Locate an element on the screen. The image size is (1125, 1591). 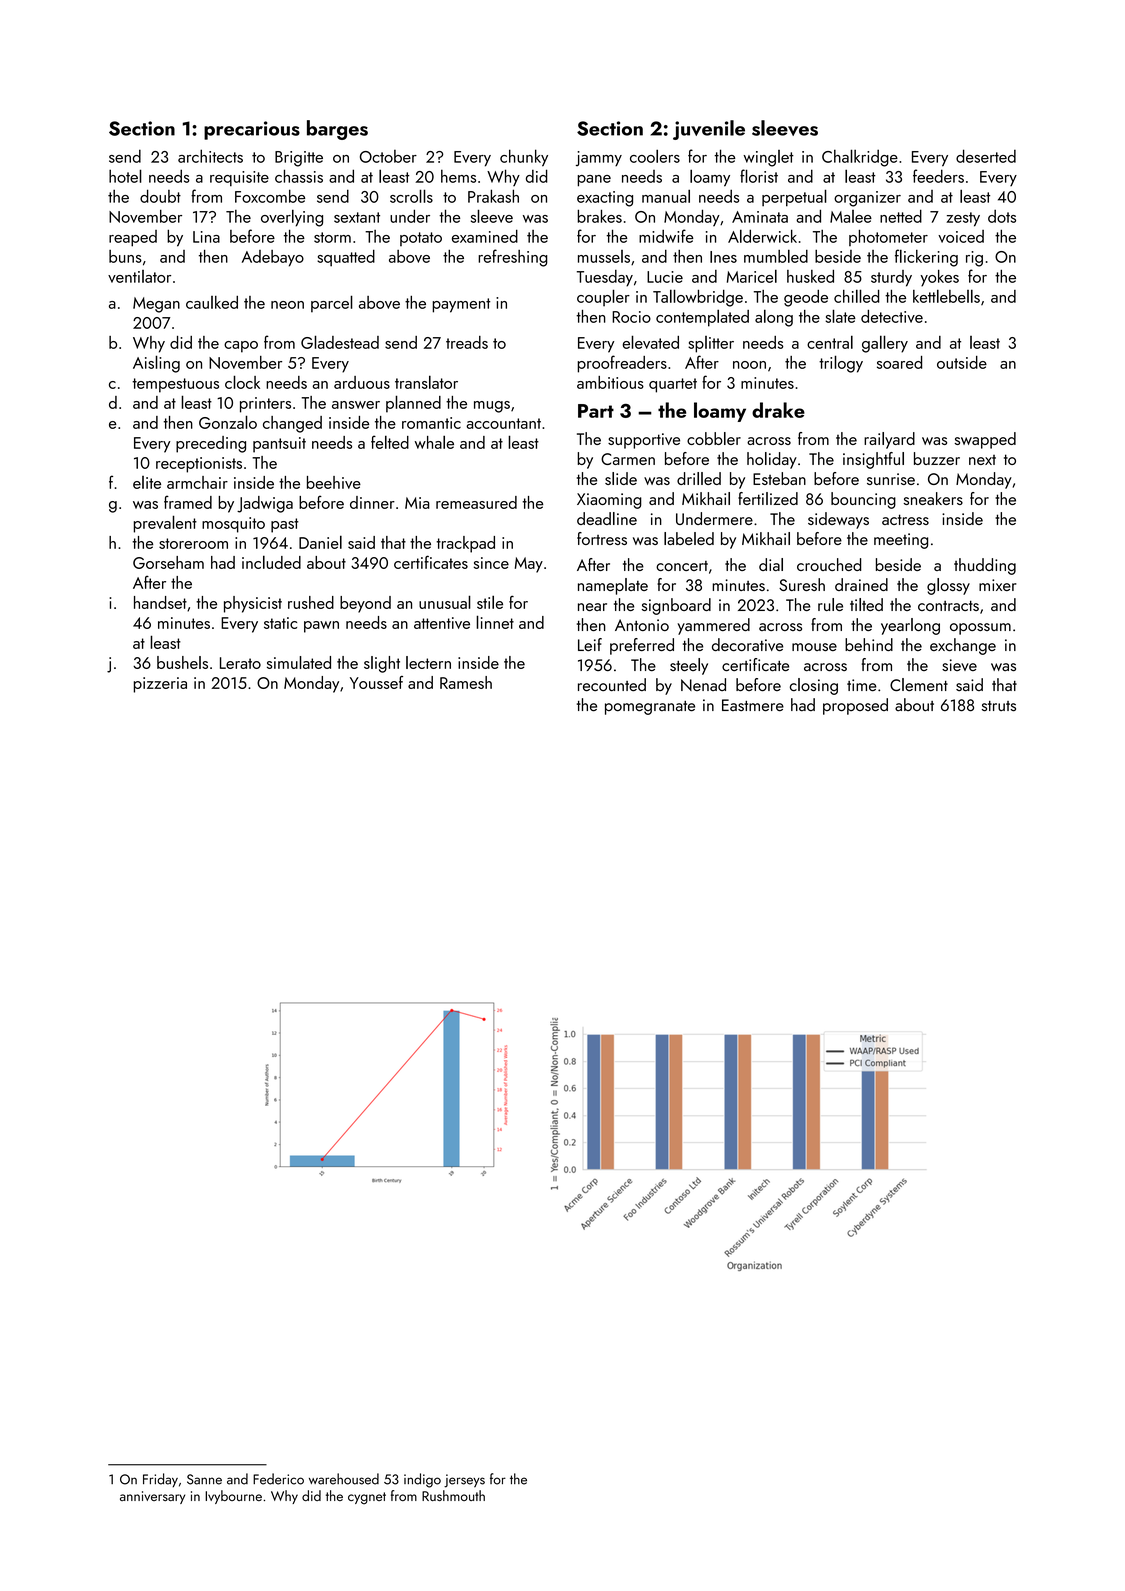
Rushmouth is located at coordinates (453, 1495).
